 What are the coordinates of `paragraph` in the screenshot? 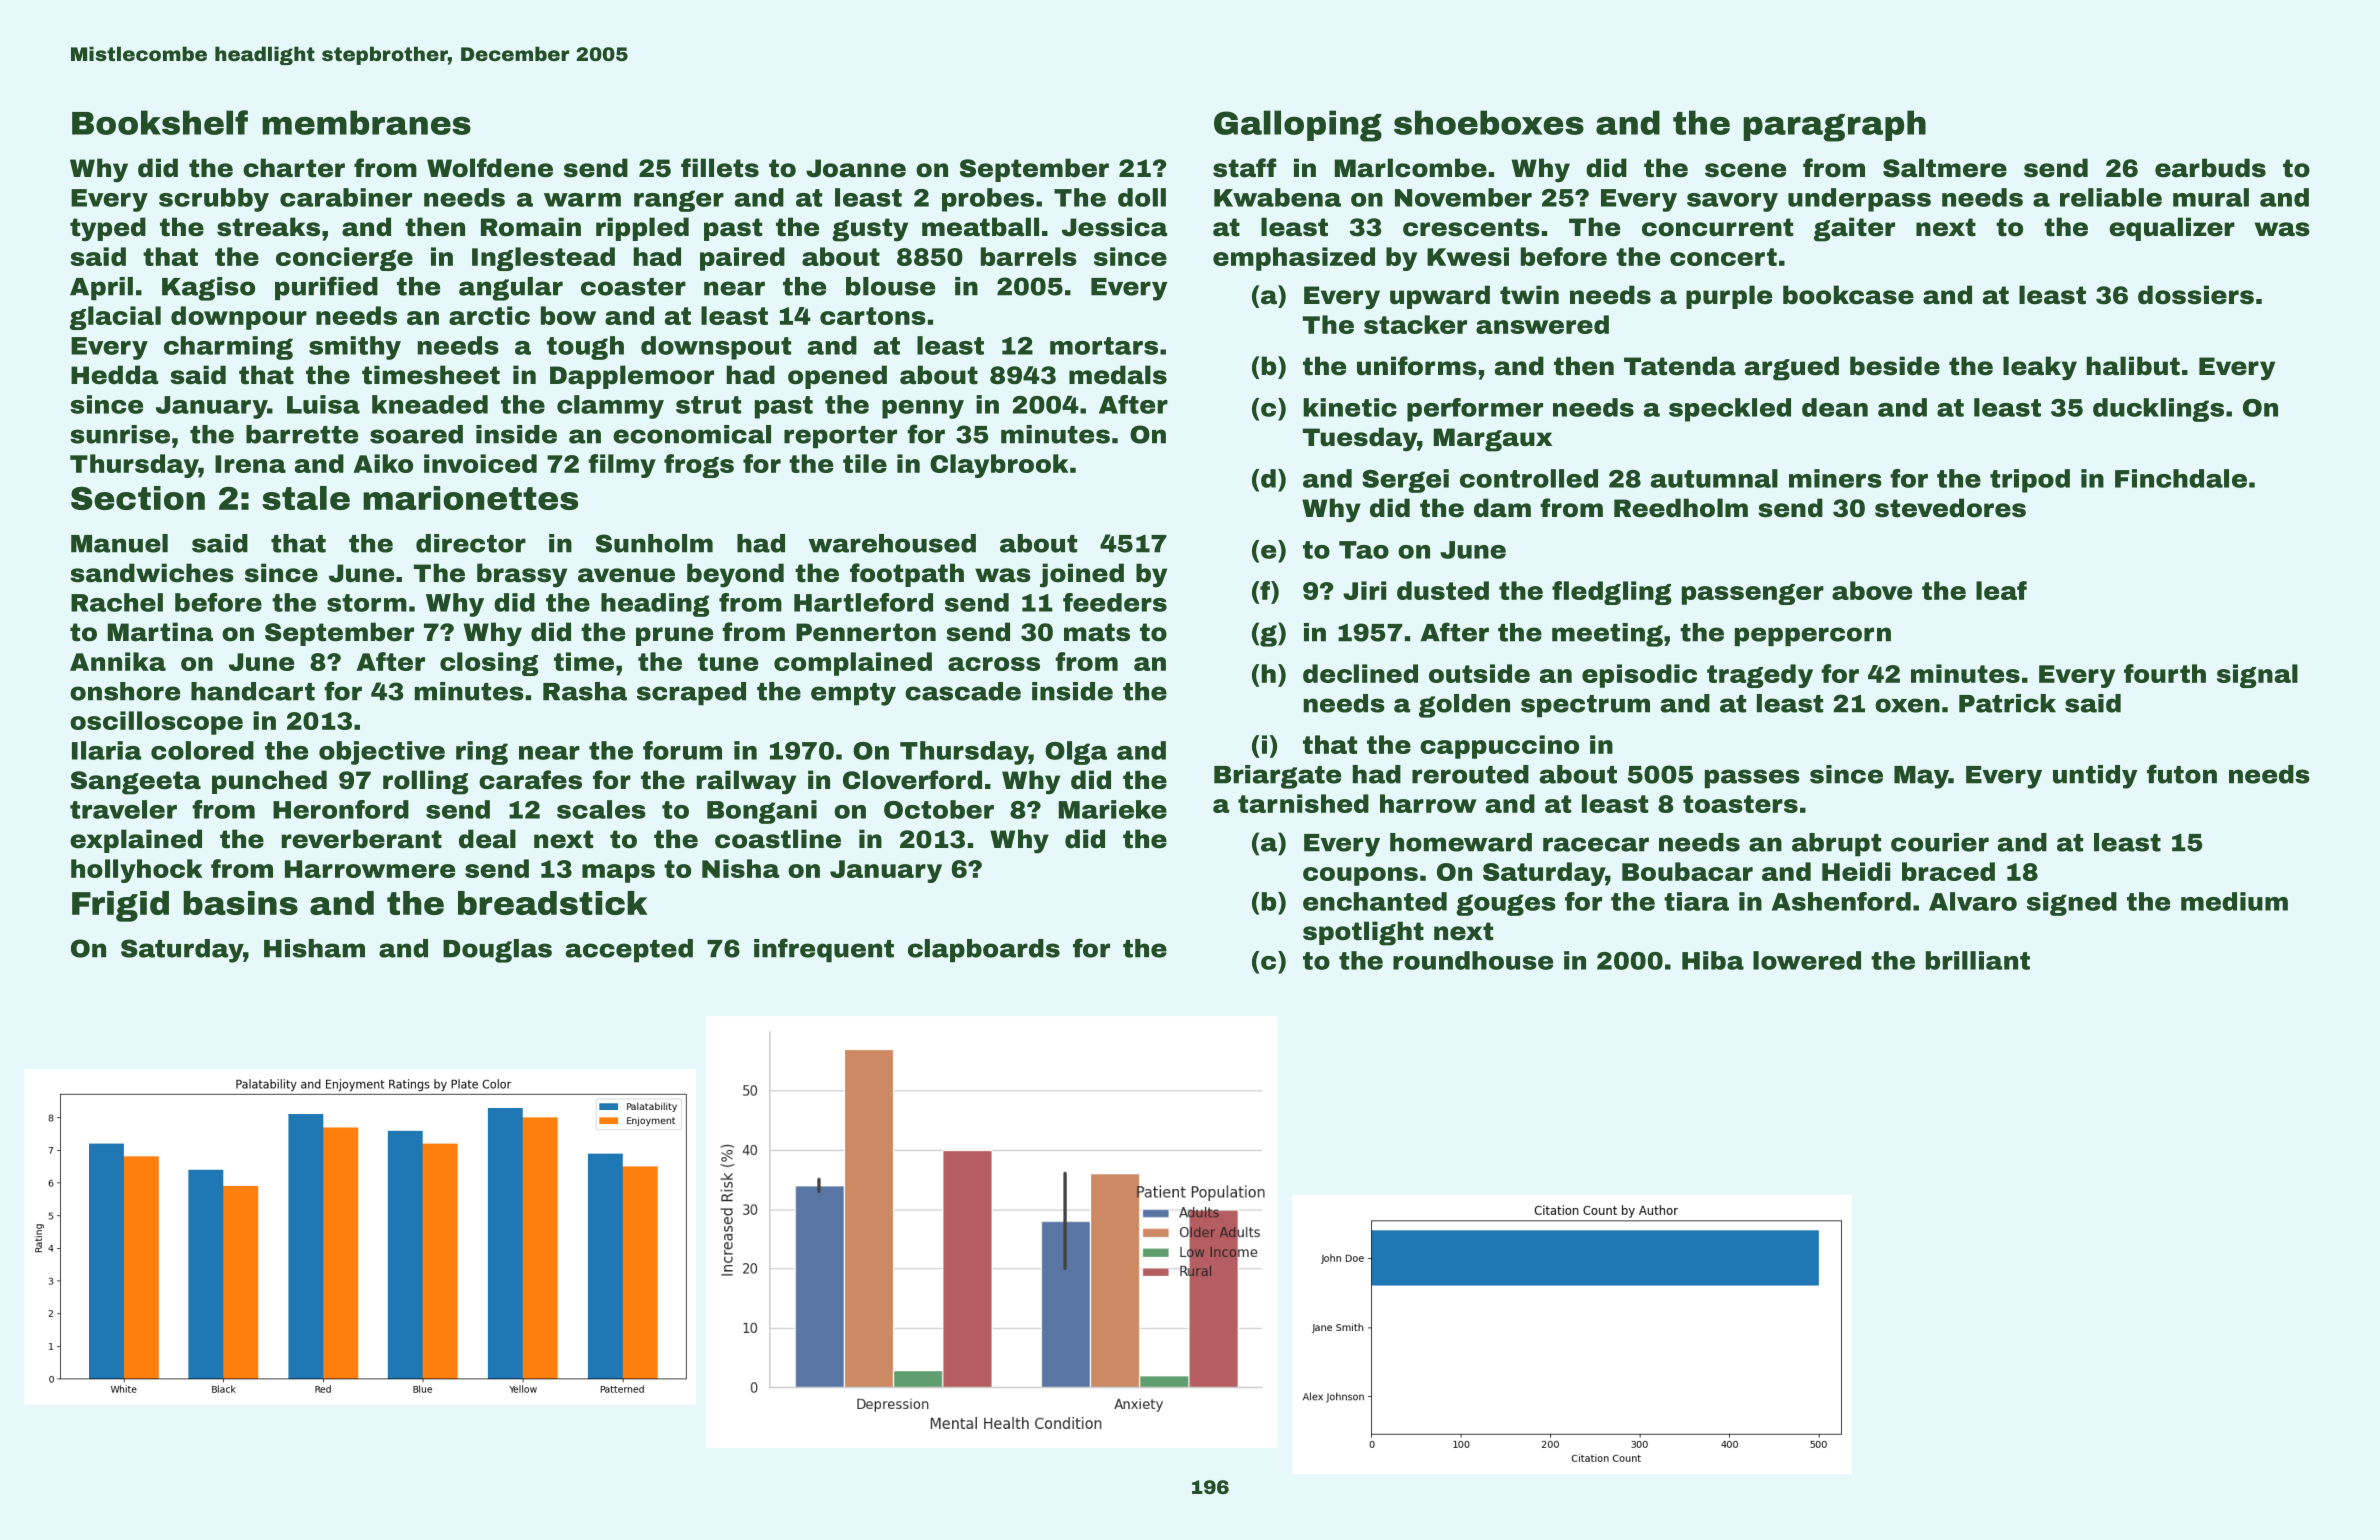 It's located at (1834, 126).
